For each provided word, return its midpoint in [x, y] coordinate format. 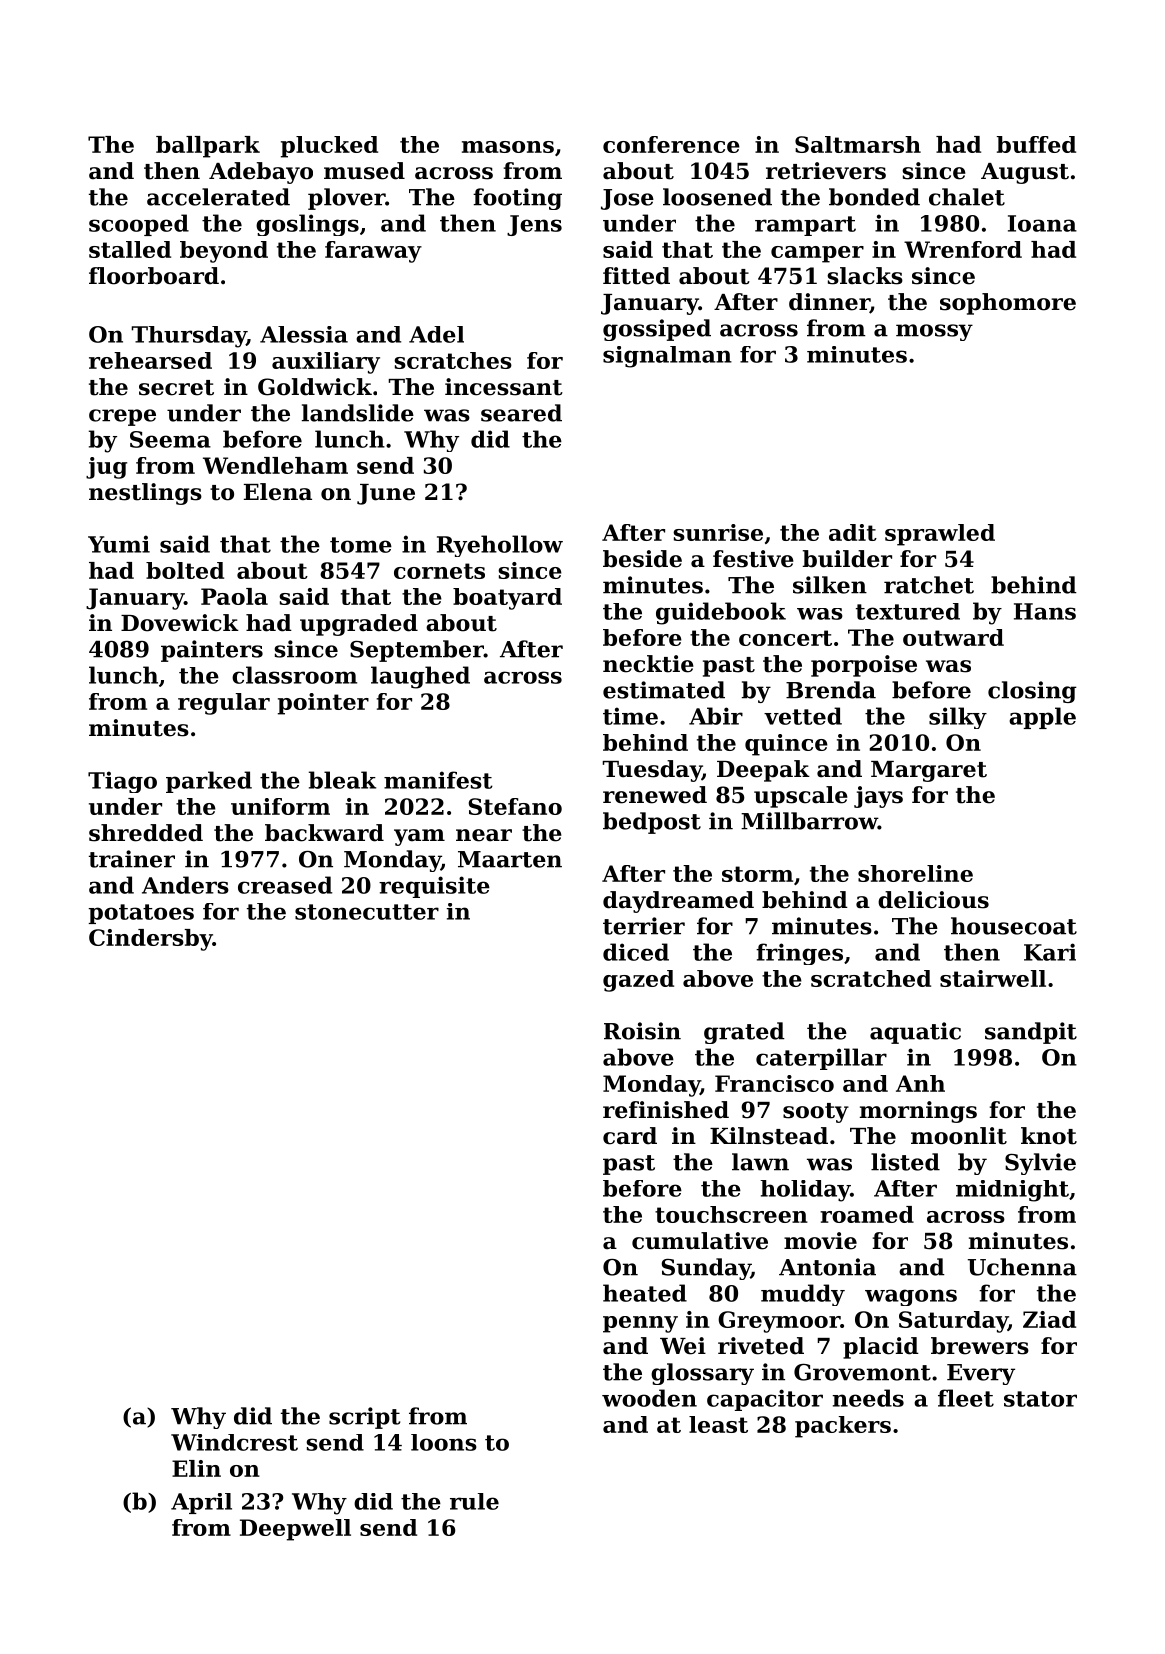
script [364, 1418]
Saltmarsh [858, 144]
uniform [280, 806]
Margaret [929, 771]
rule [474, 1501]
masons [508, 147]
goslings [307, 225]
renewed [655, 795]
